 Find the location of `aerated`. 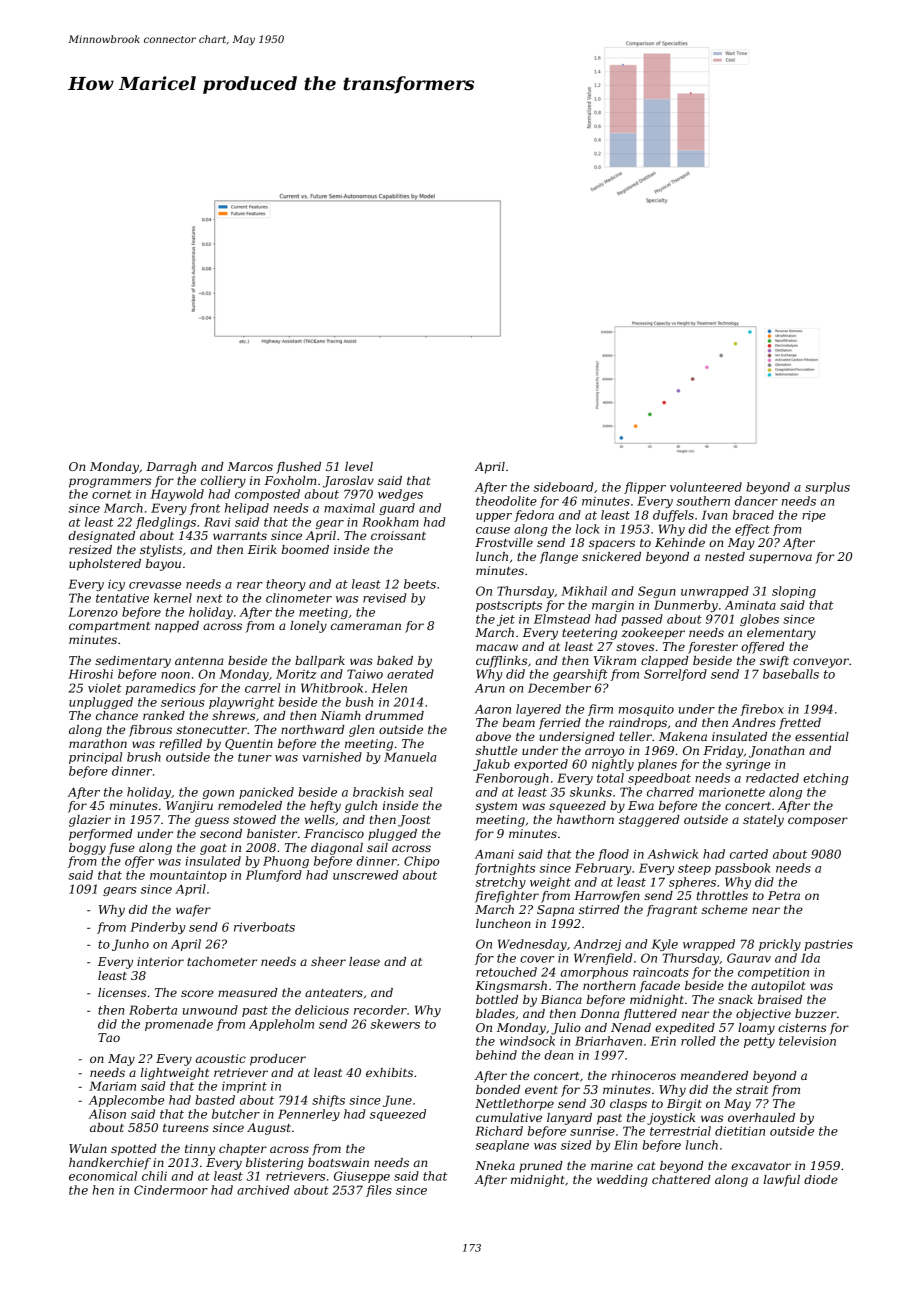

aerated is located at coordinates (410, 674).
